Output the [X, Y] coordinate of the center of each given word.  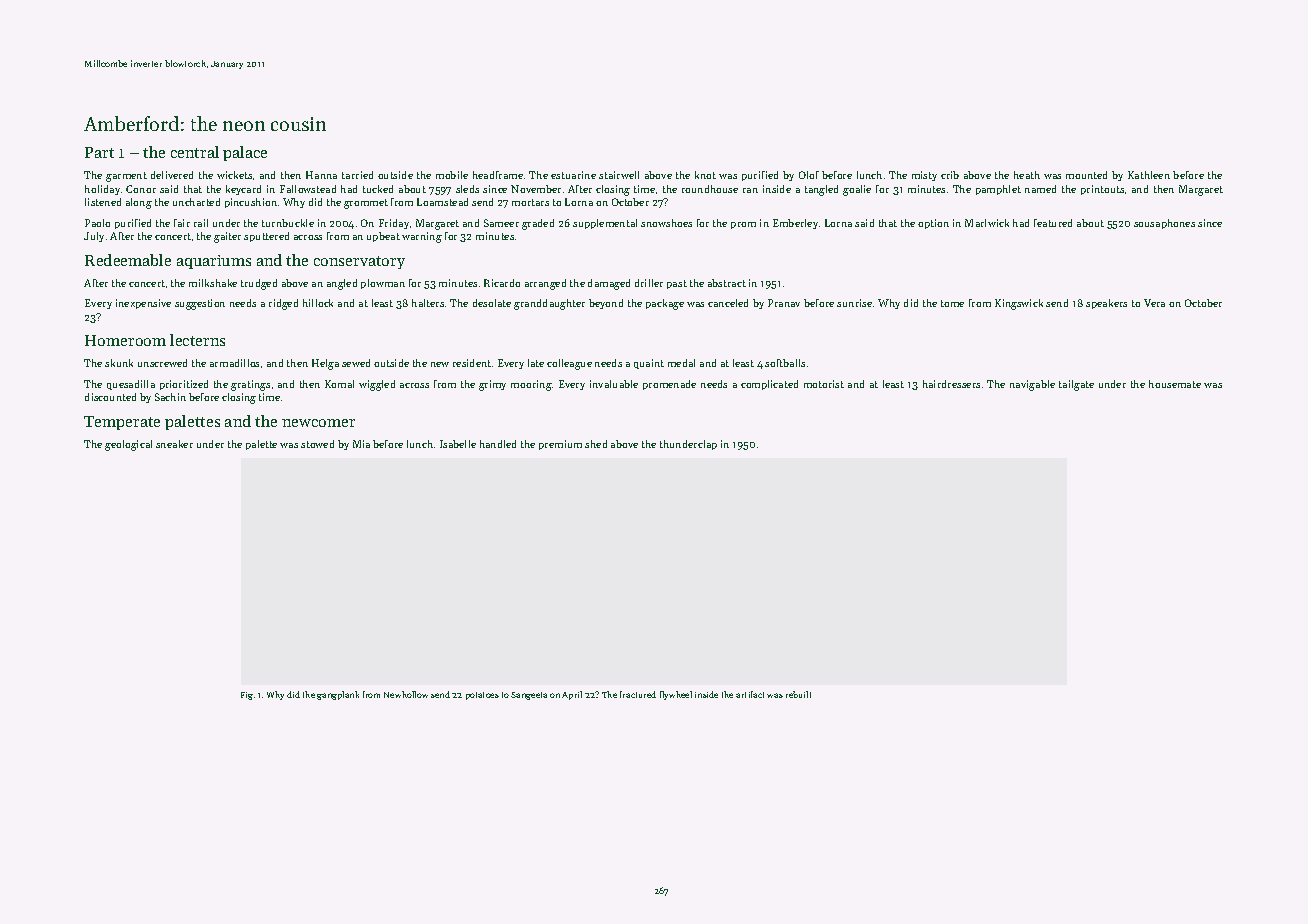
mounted [1086, 175]
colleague [569, 364]
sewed [356, 363]
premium [560, 445]
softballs [785, 363]
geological [128, 445]
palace [245, 153]
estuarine [573, 175]
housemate [1175, 384]
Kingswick [1019, 304]
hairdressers [951, 384]
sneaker [174, 444]
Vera [1154, 303]
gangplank [338, 695]
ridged [283, 304]
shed [596, 444]
